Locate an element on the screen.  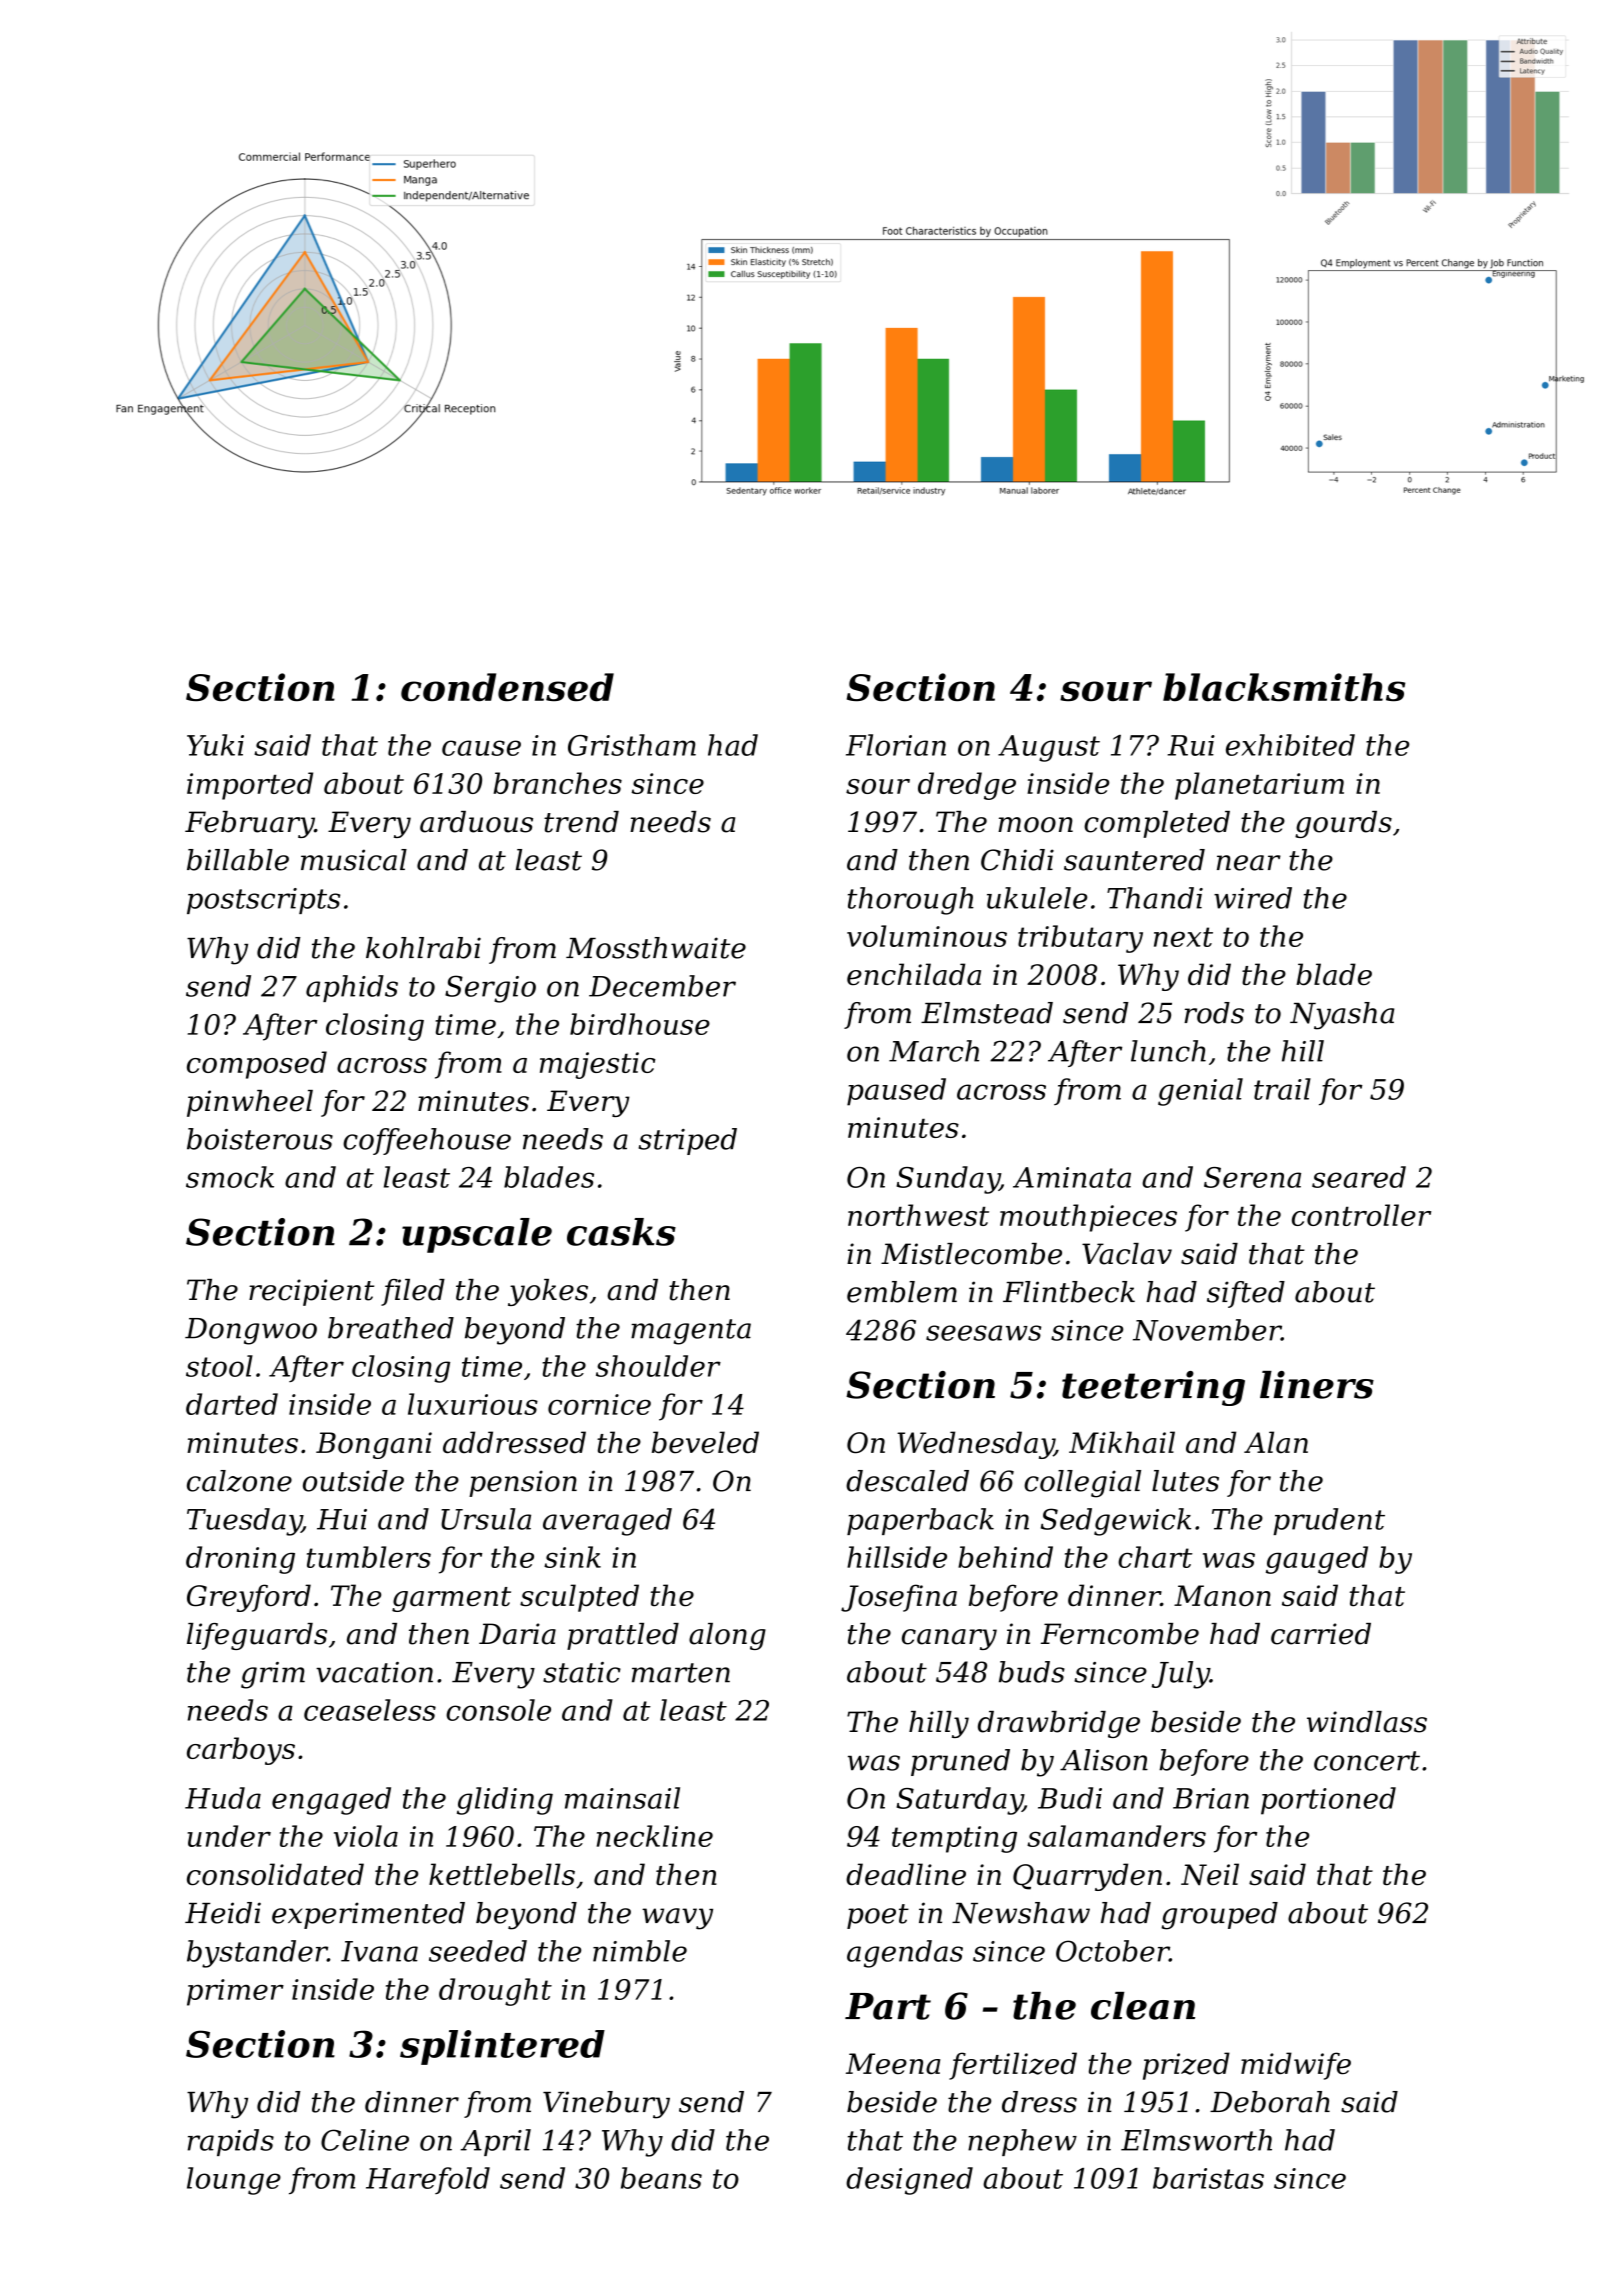
teetering is located at coordinates (1153, 1388).
